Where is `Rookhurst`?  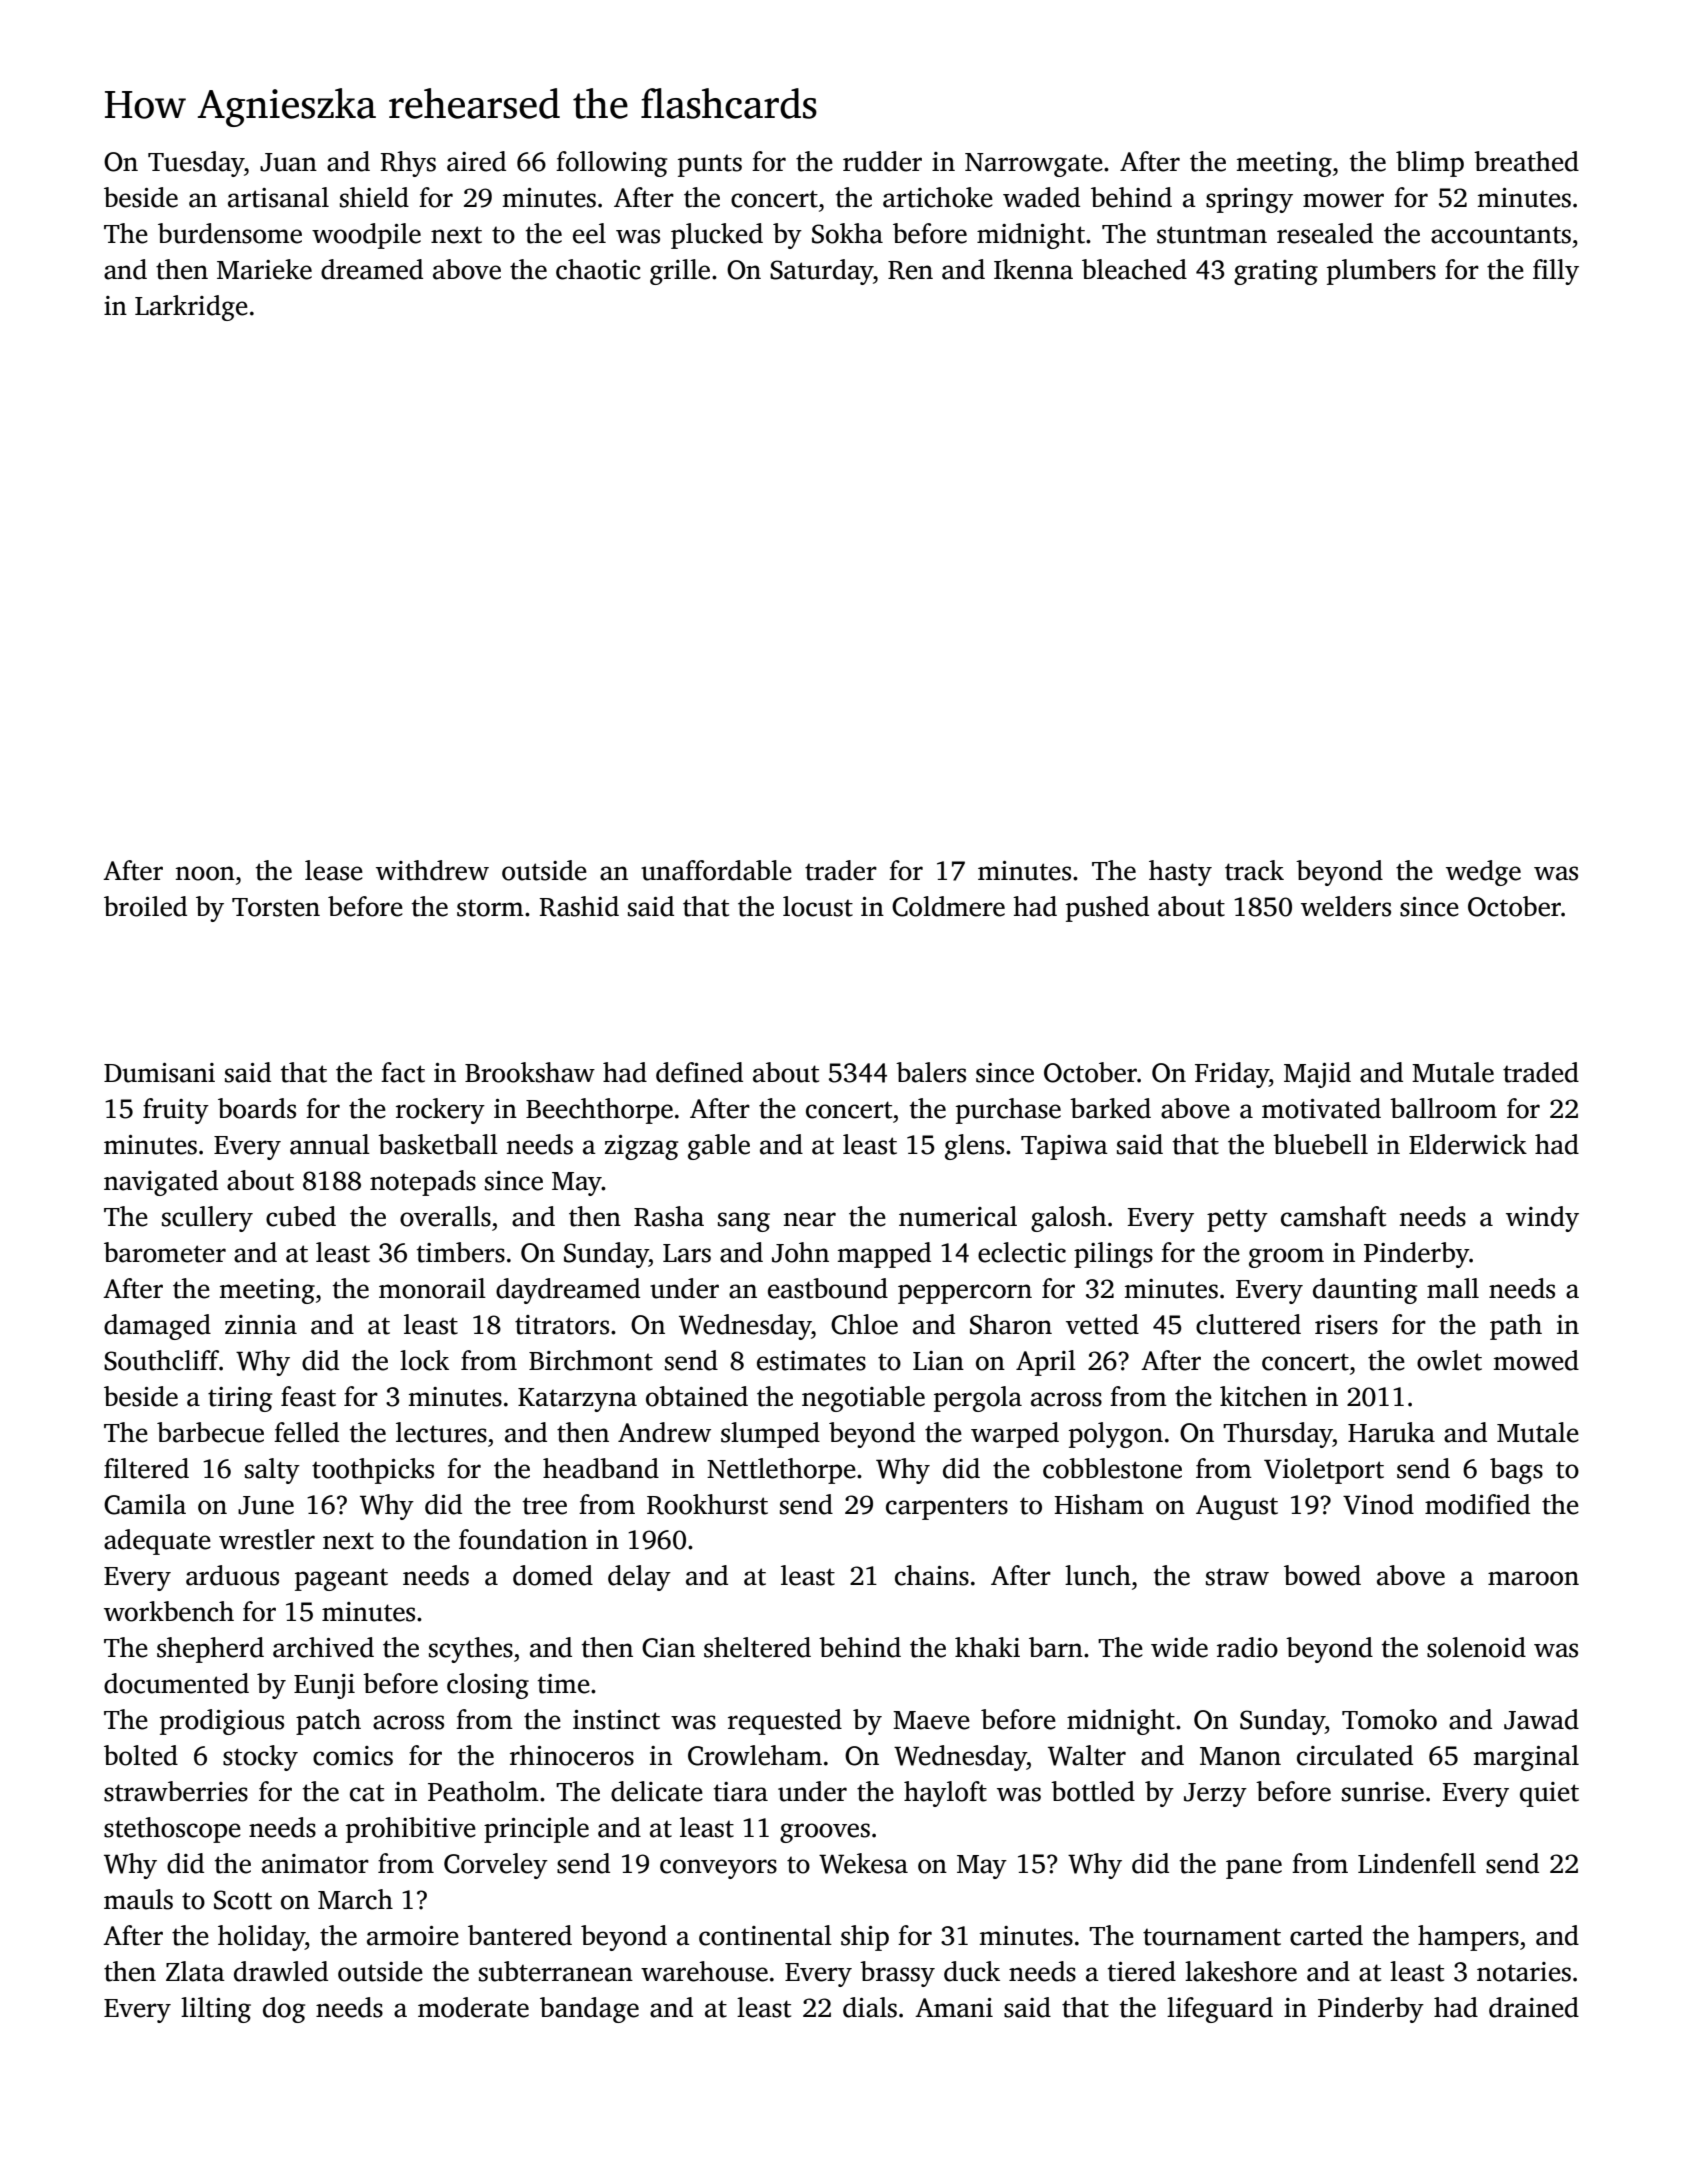
Rookhurst is located at coordinates (707, 1504).
